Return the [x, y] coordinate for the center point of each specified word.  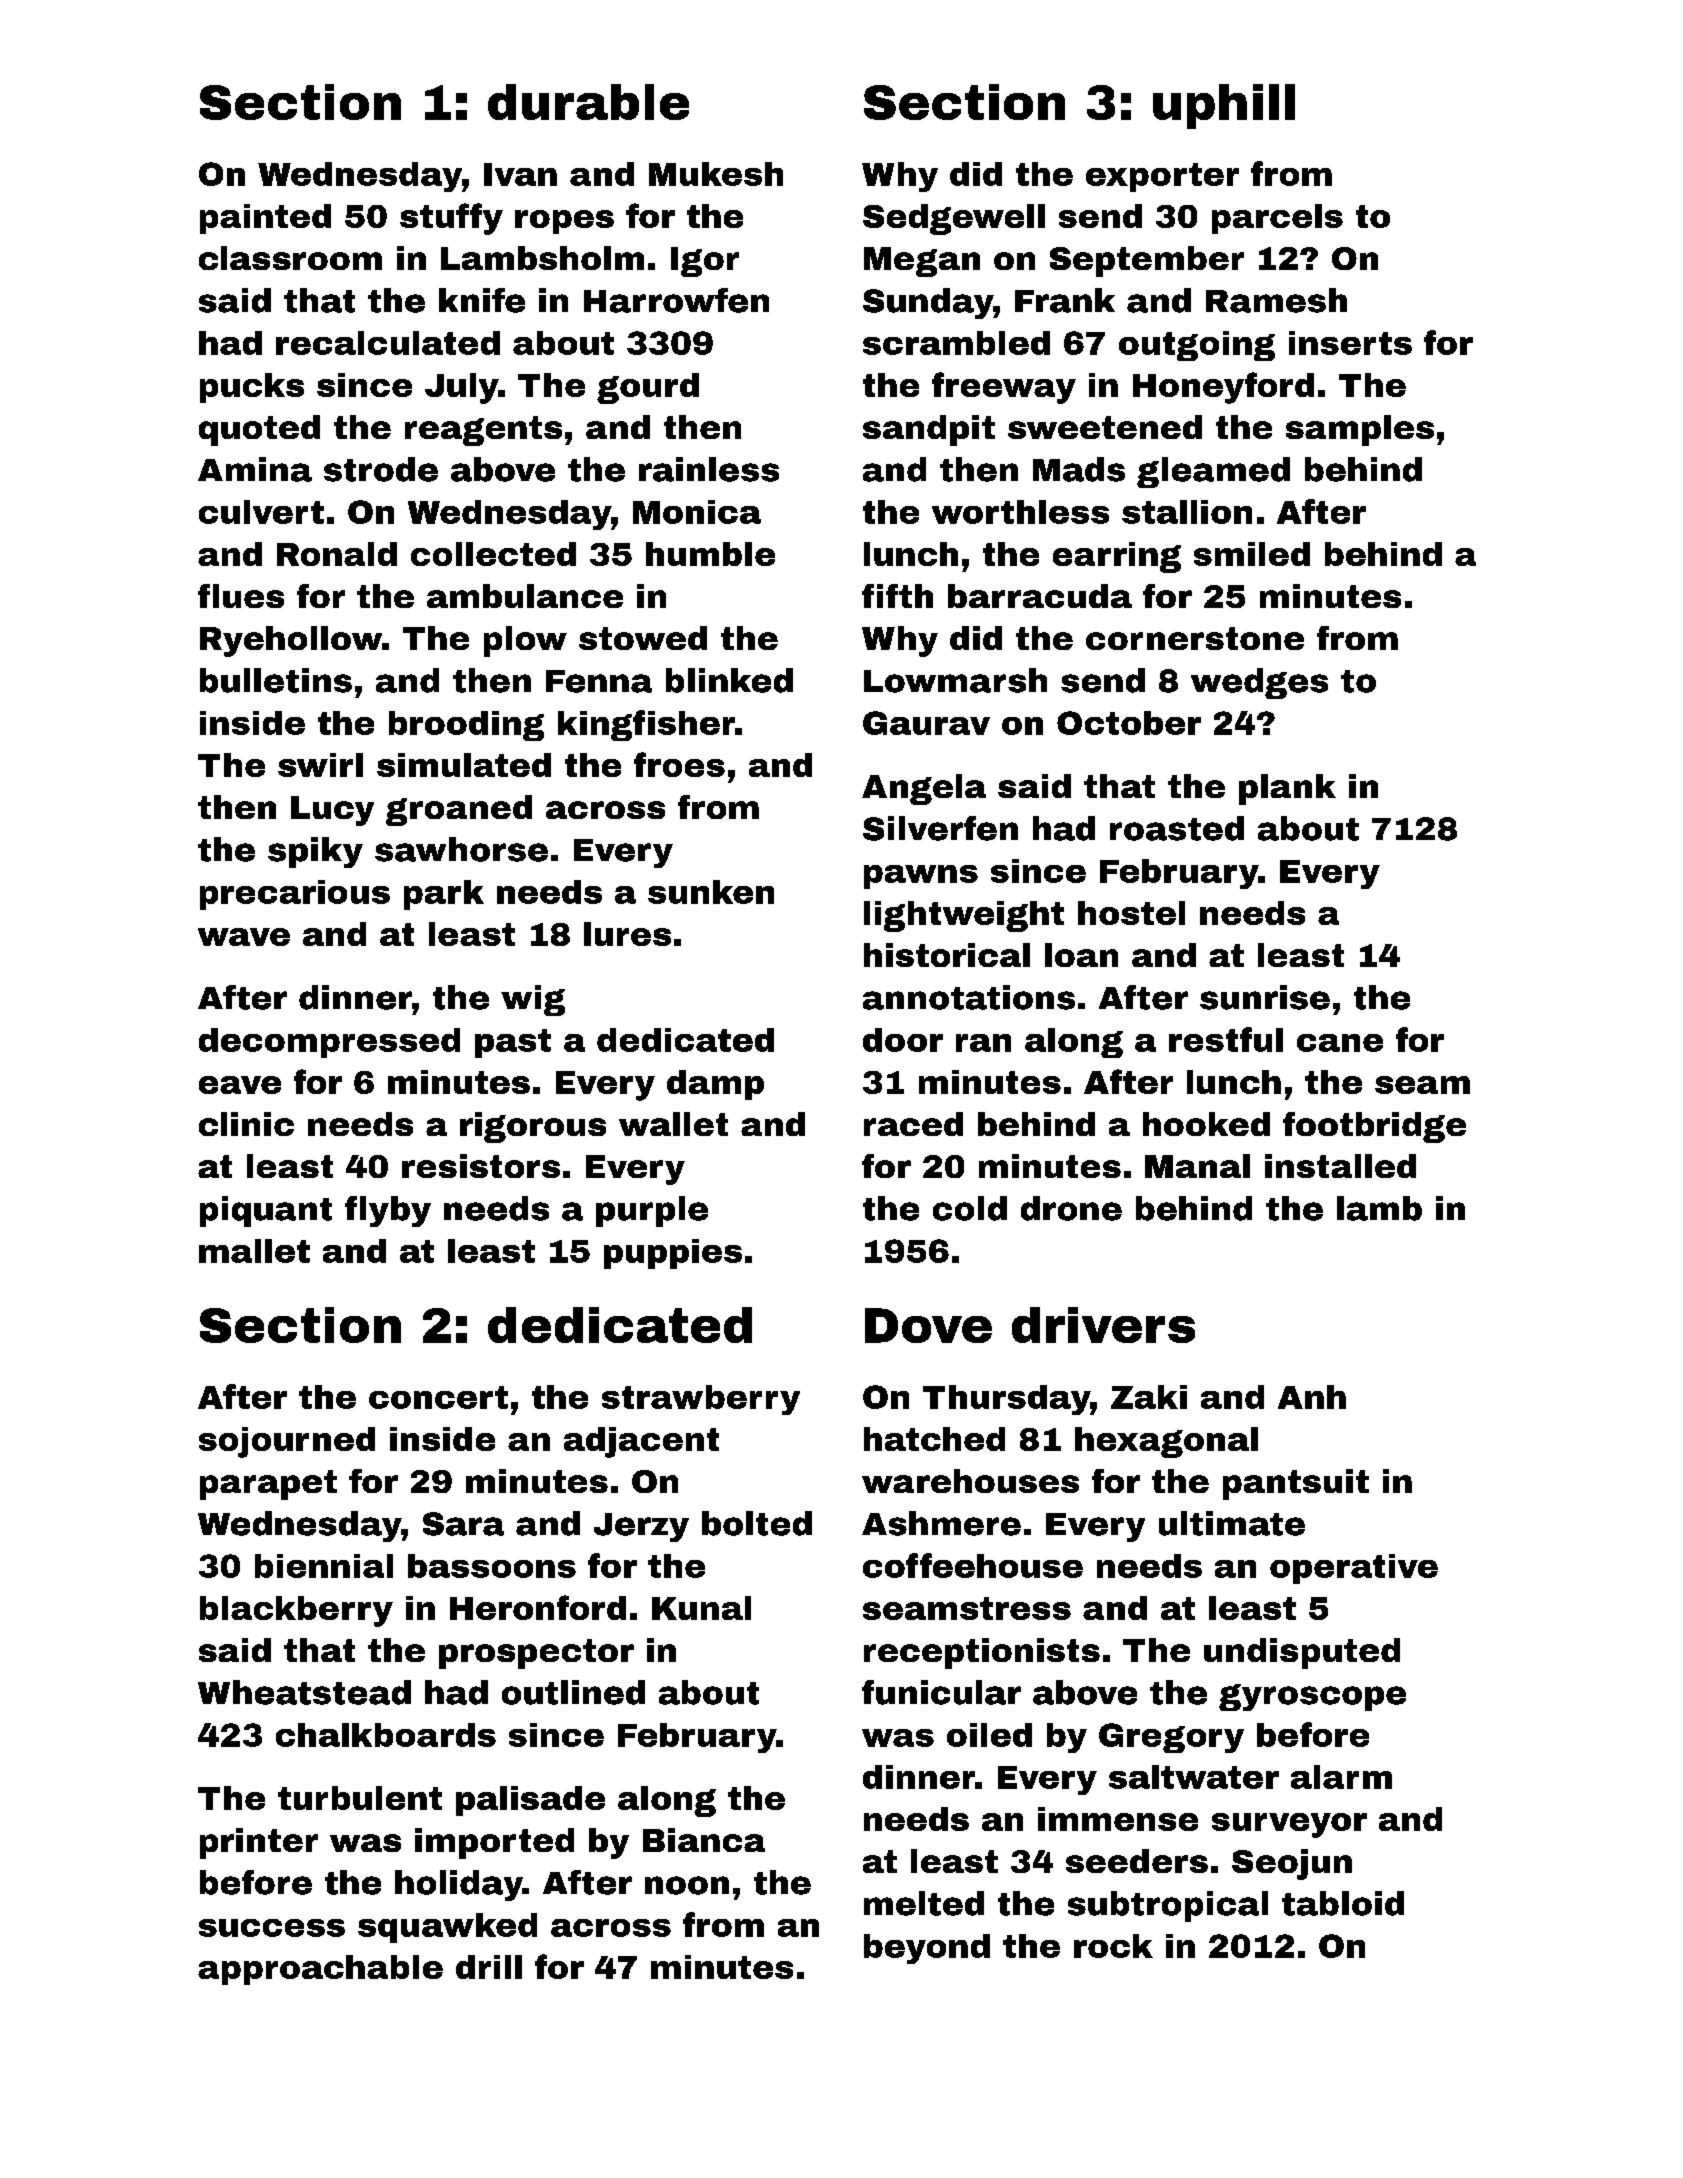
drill [489, 1967]
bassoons [492, 1566]
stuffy [451, 219]
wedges [1259, 683]
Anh [1312, 1397]
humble [710, 554]
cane [1340, 1043]
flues [241, 596]
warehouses [970, 1481]
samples [1360, 430]
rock [1113, 1946]
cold [970, 1208]
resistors [481, 1166]
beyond [927, 1949]
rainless [709, 469]
